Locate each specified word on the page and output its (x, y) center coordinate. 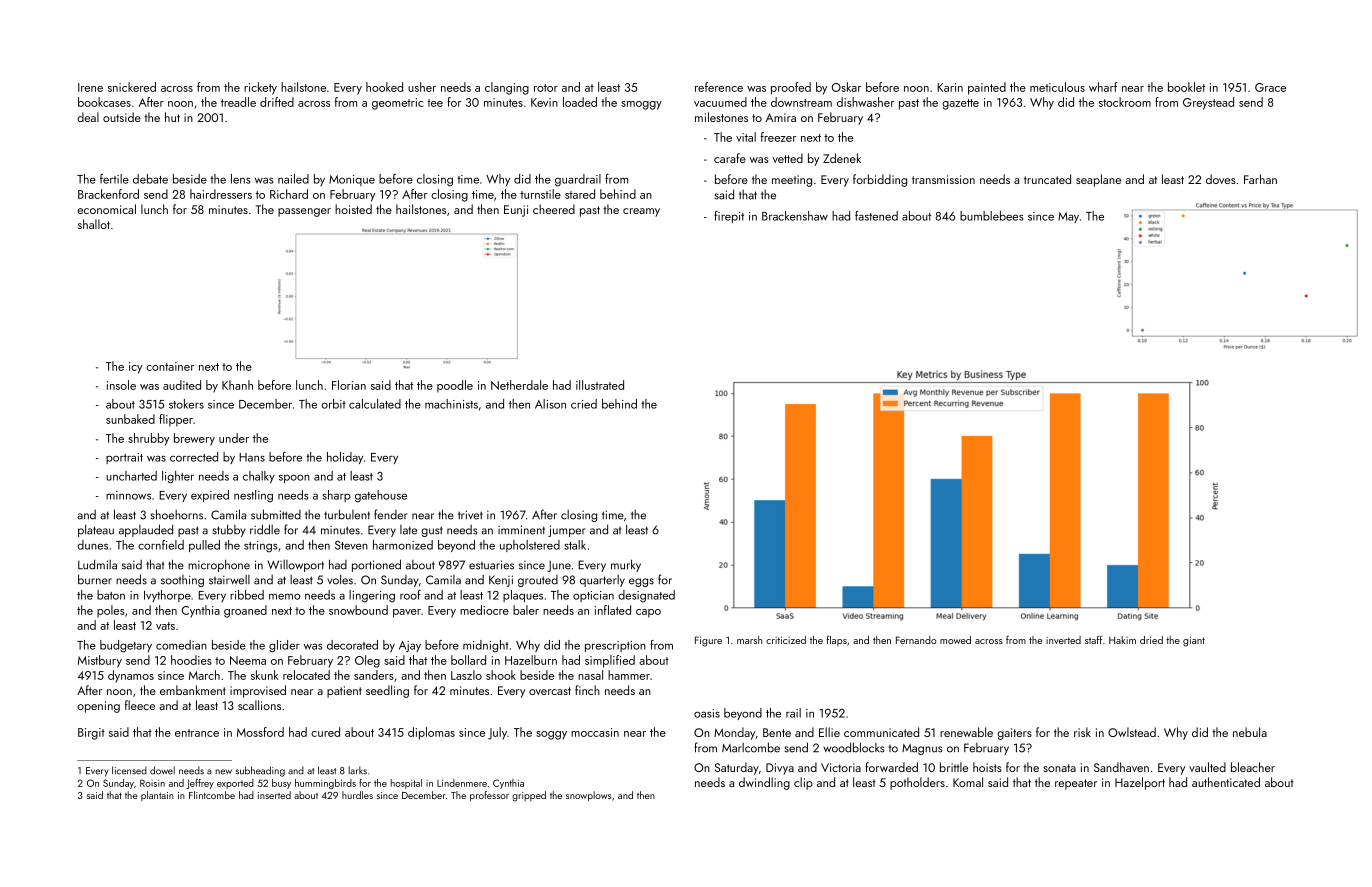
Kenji (501, 581)
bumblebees (992, 216)
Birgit (91, 734)
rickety (260, 88)
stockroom (1125, 102)
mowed (955, 640)
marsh (749, 640)
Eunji (516, 211)
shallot (94, 224)
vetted (788, 158)
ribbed (247, 595)
